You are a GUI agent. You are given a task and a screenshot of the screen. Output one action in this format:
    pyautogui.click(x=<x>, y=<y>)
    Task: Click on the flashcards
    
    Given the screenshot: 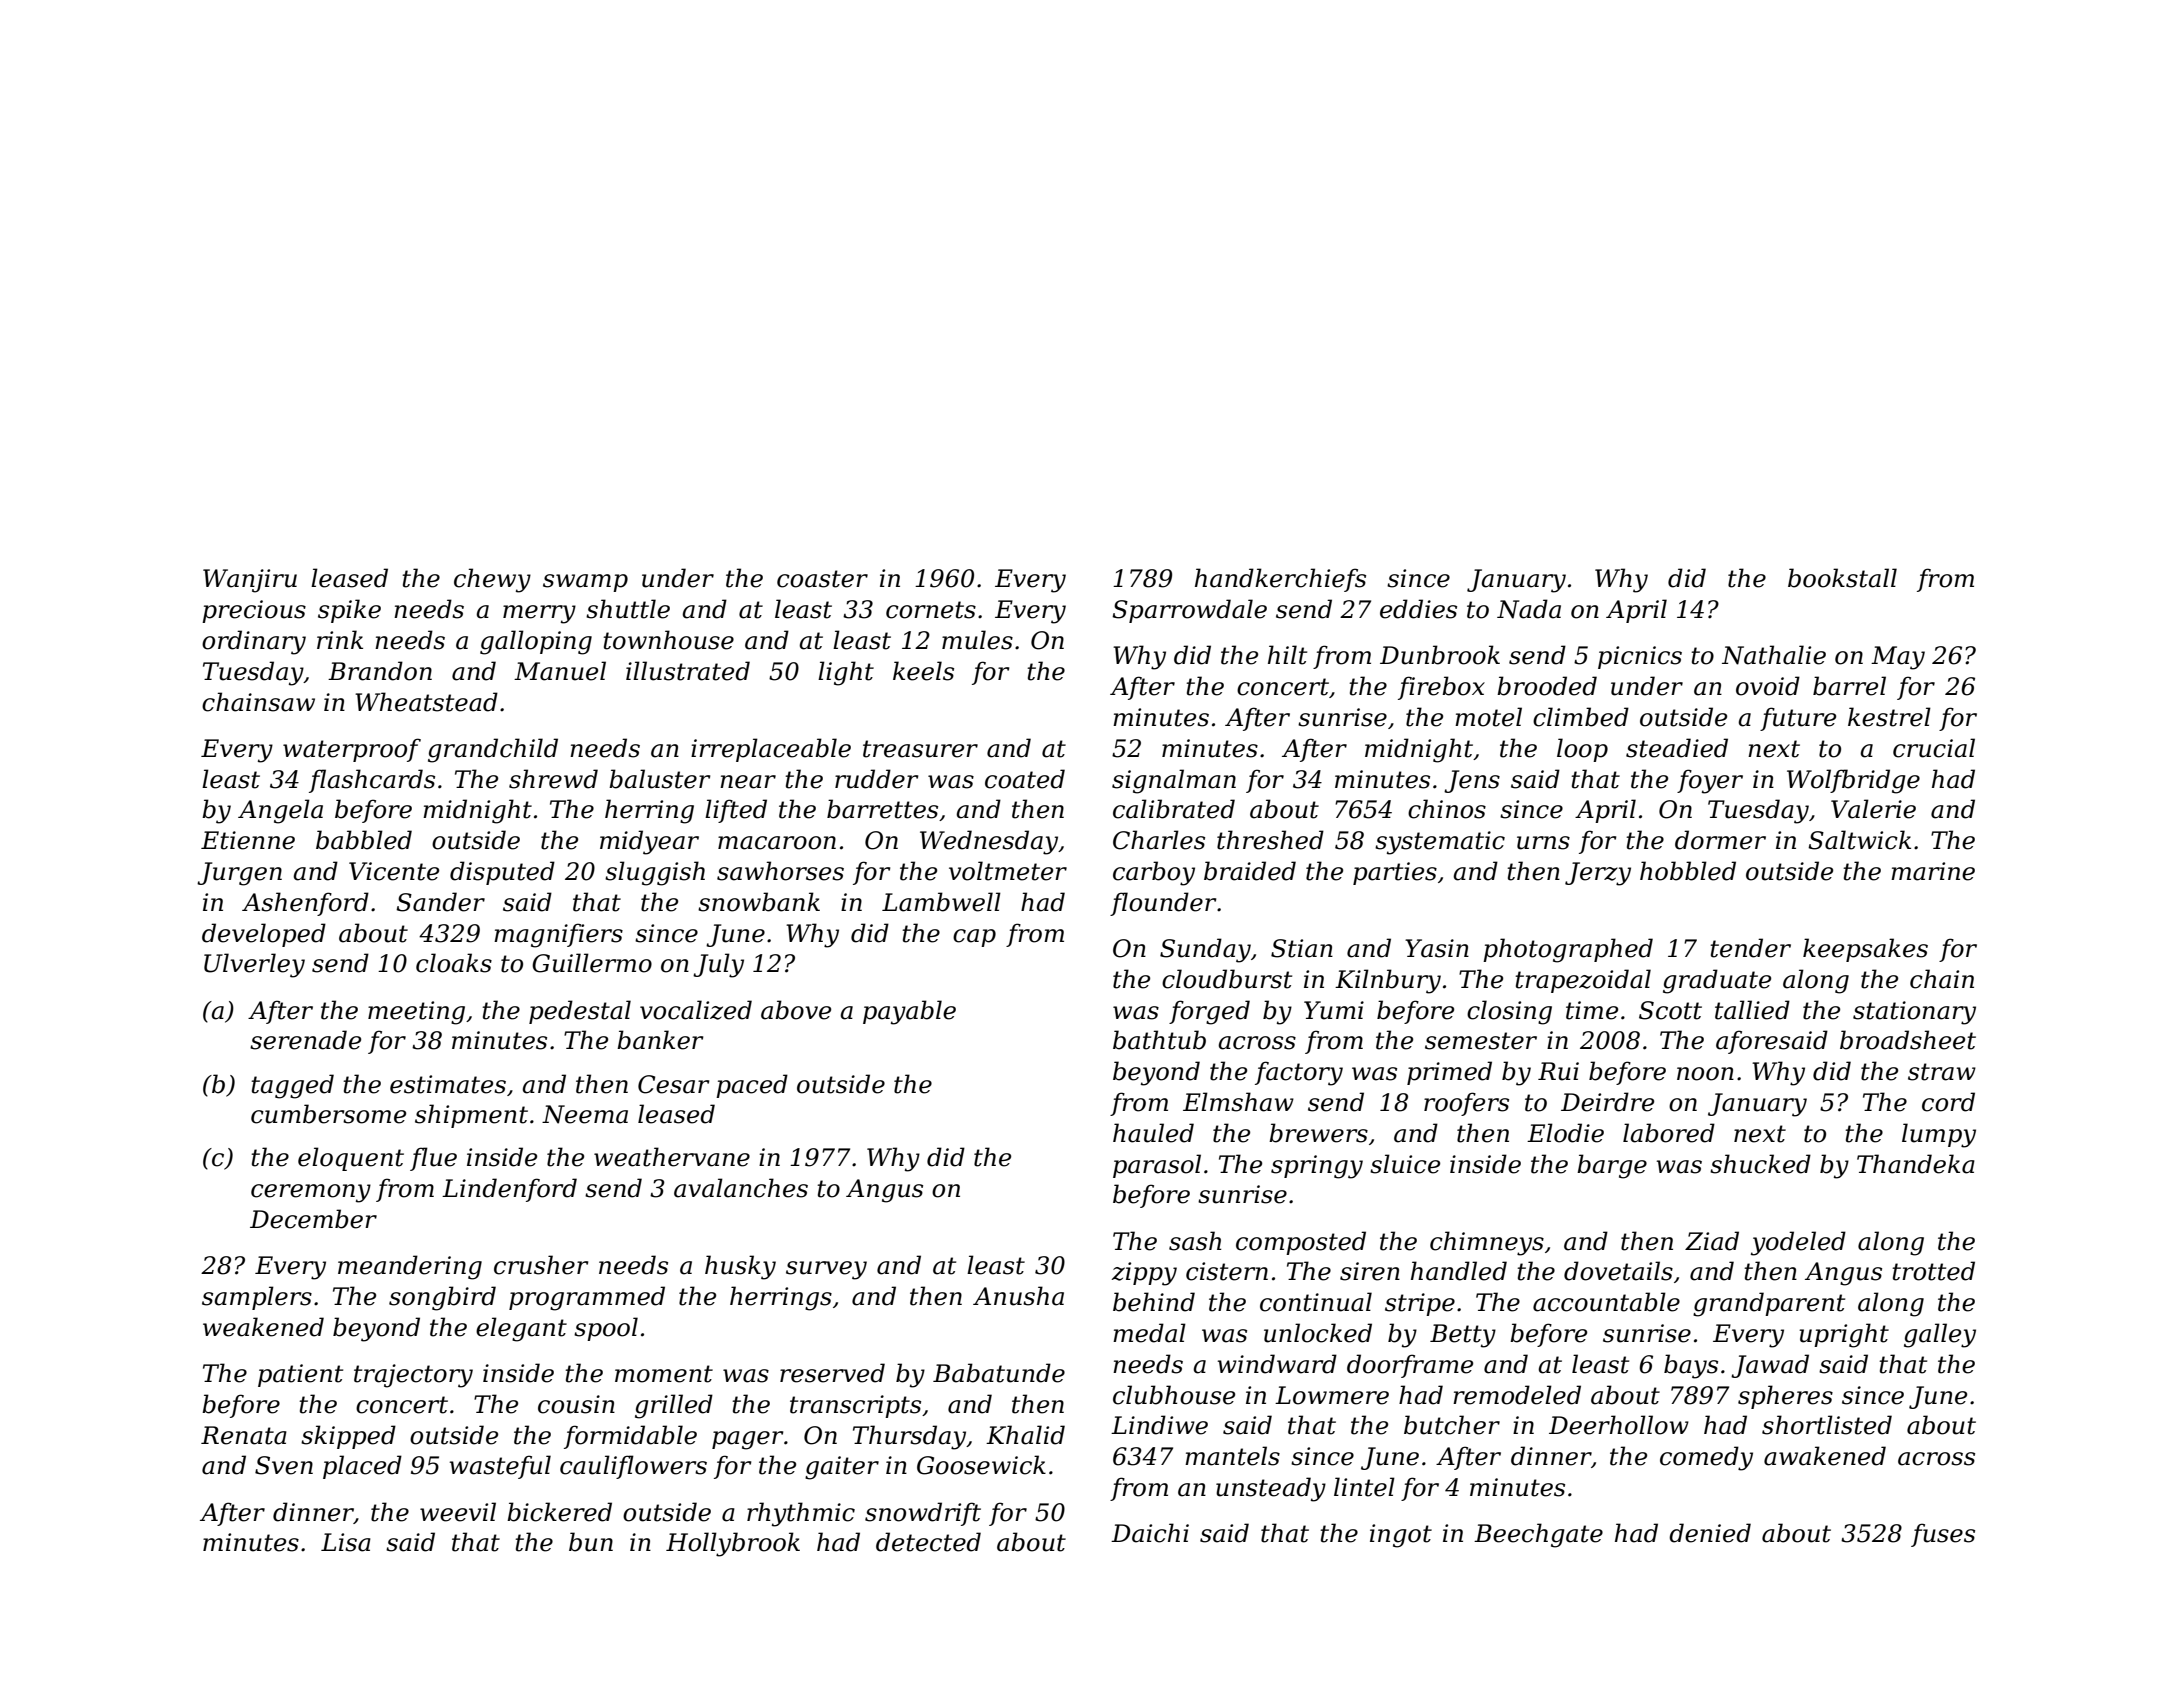 What is the action you would take?
    pyautogui.click(x=372, y=781)
